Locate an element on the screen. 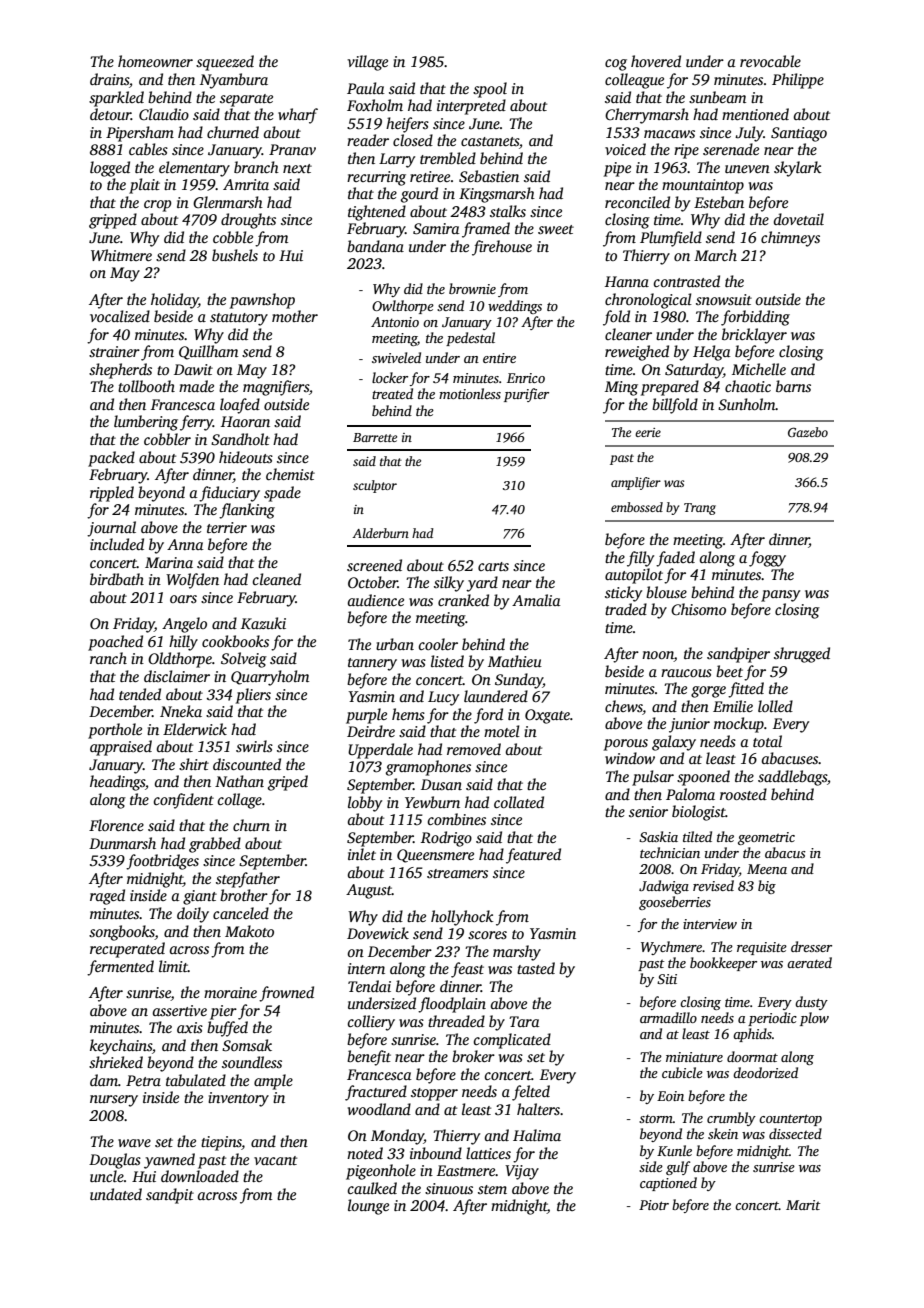  crop is located at coordinates (157, 206).
